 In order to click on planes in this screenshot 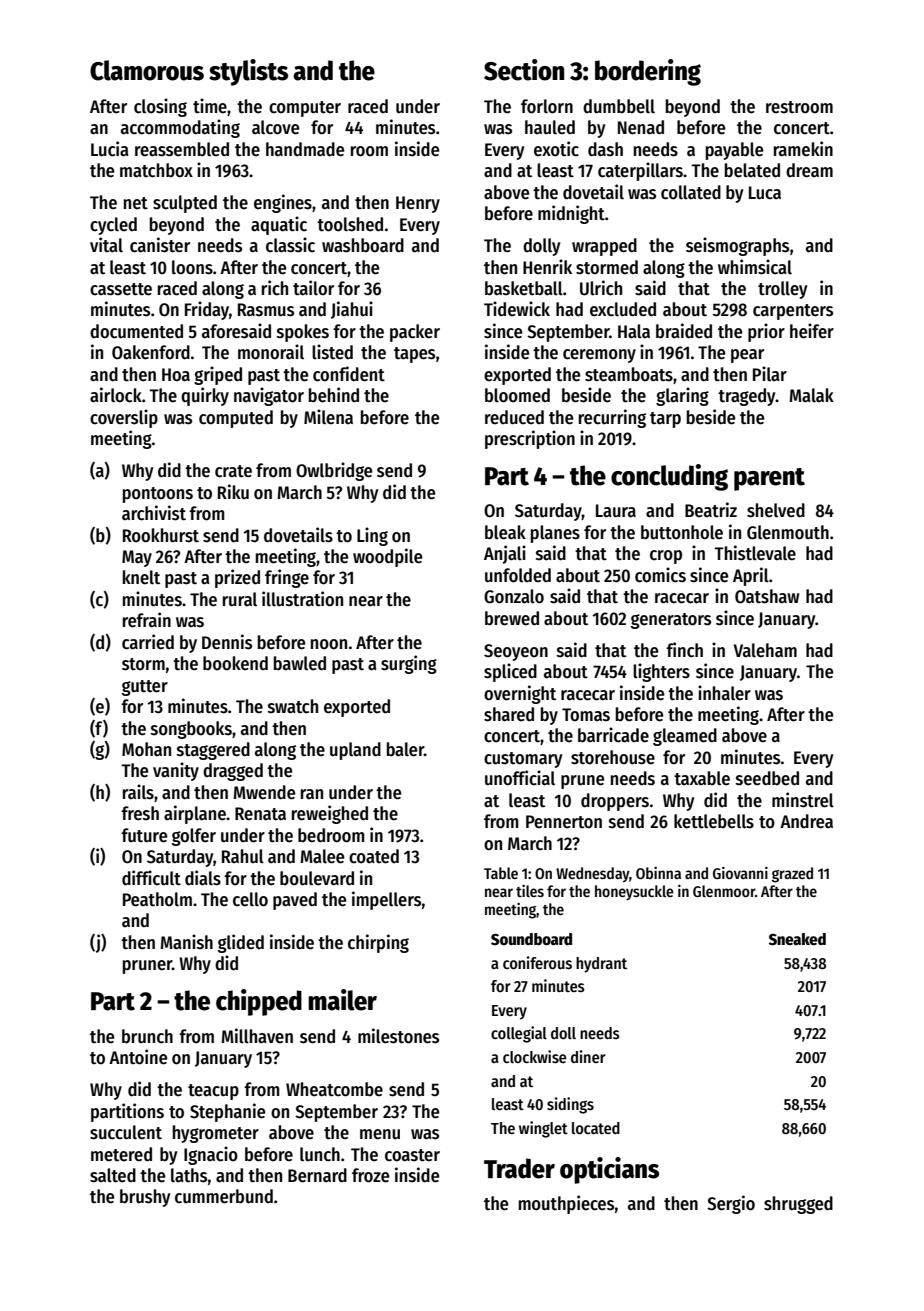, I will do `click(555, 534)`.
